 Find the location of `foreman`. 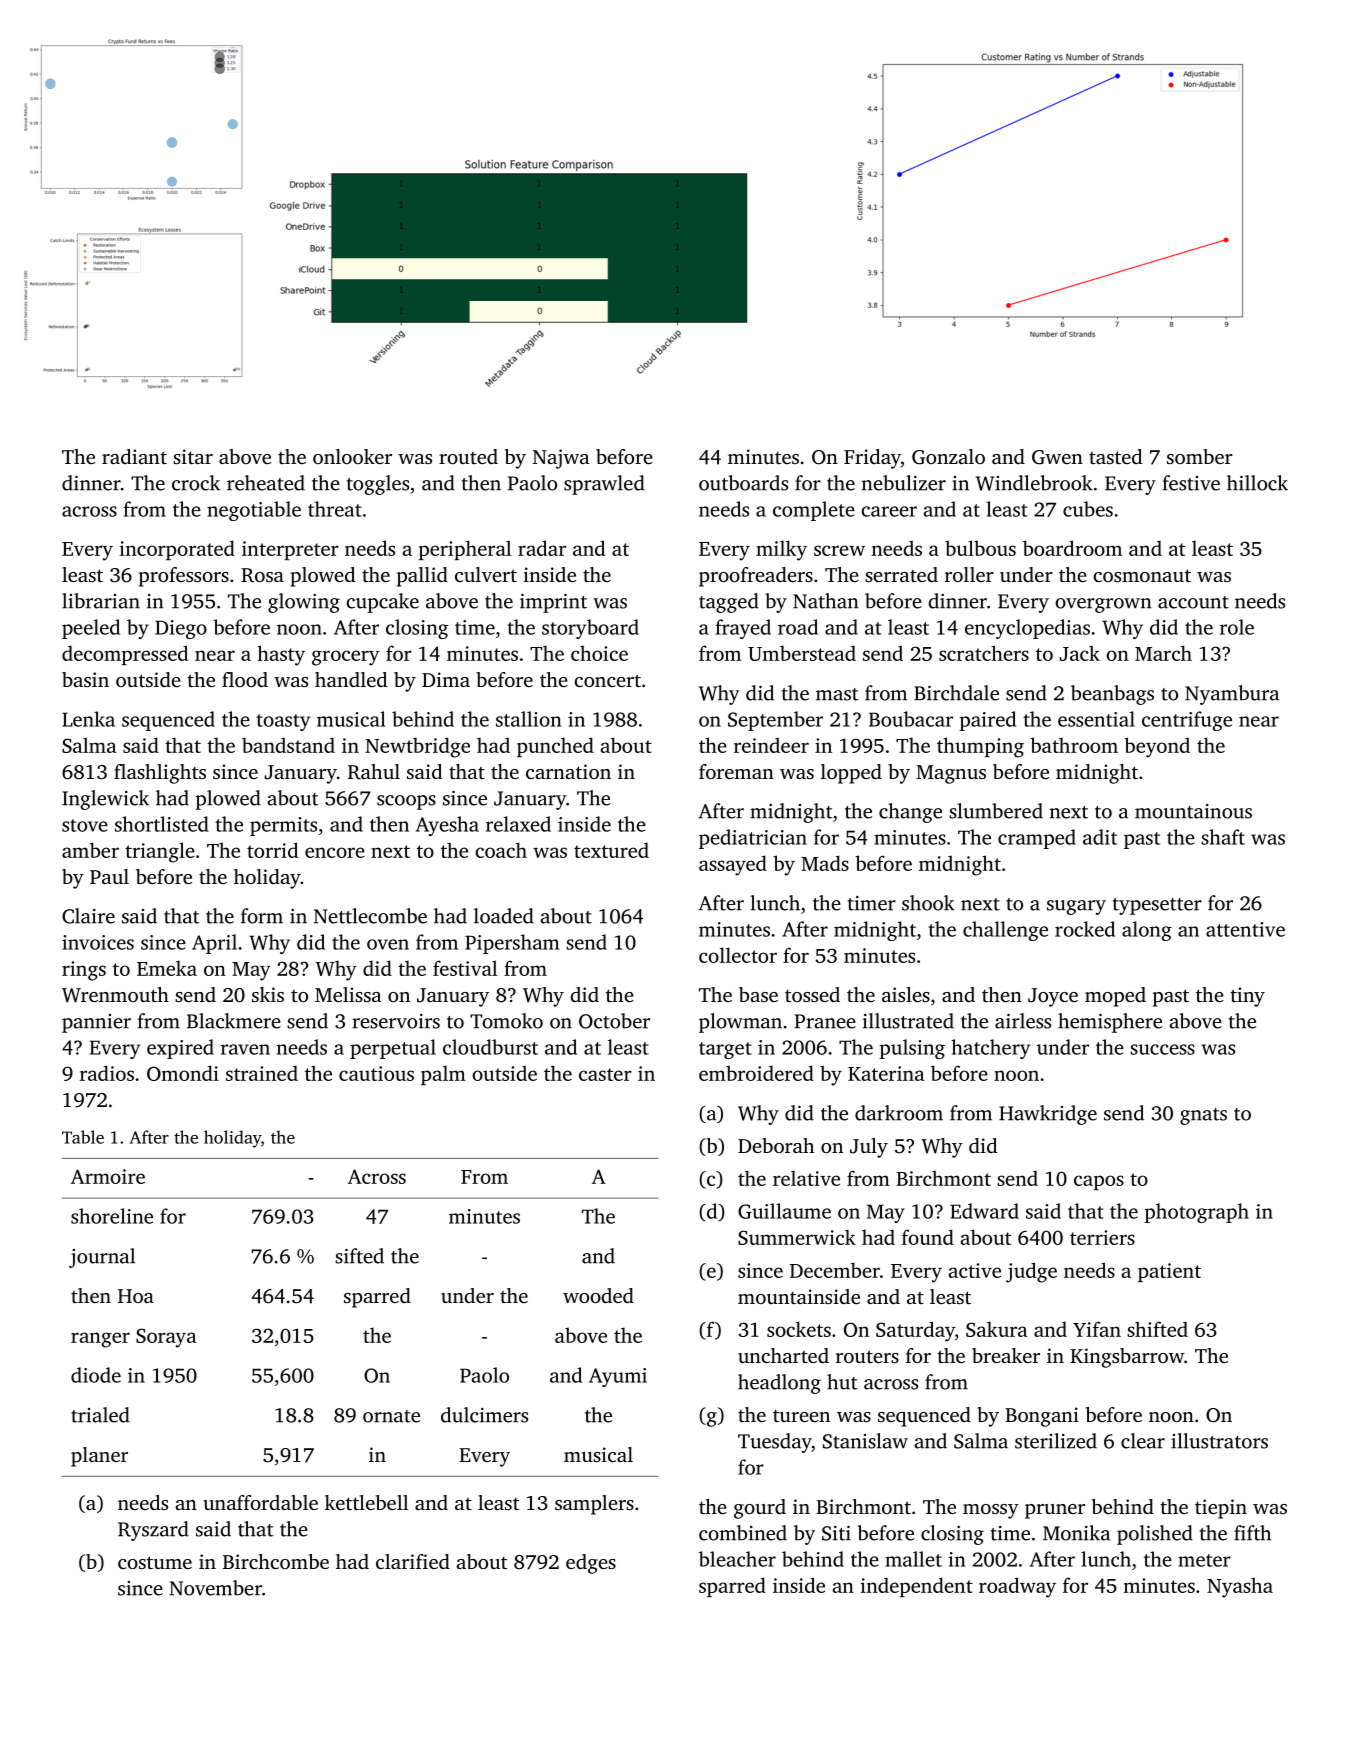

foreman is located at coordinates (736, 771).
